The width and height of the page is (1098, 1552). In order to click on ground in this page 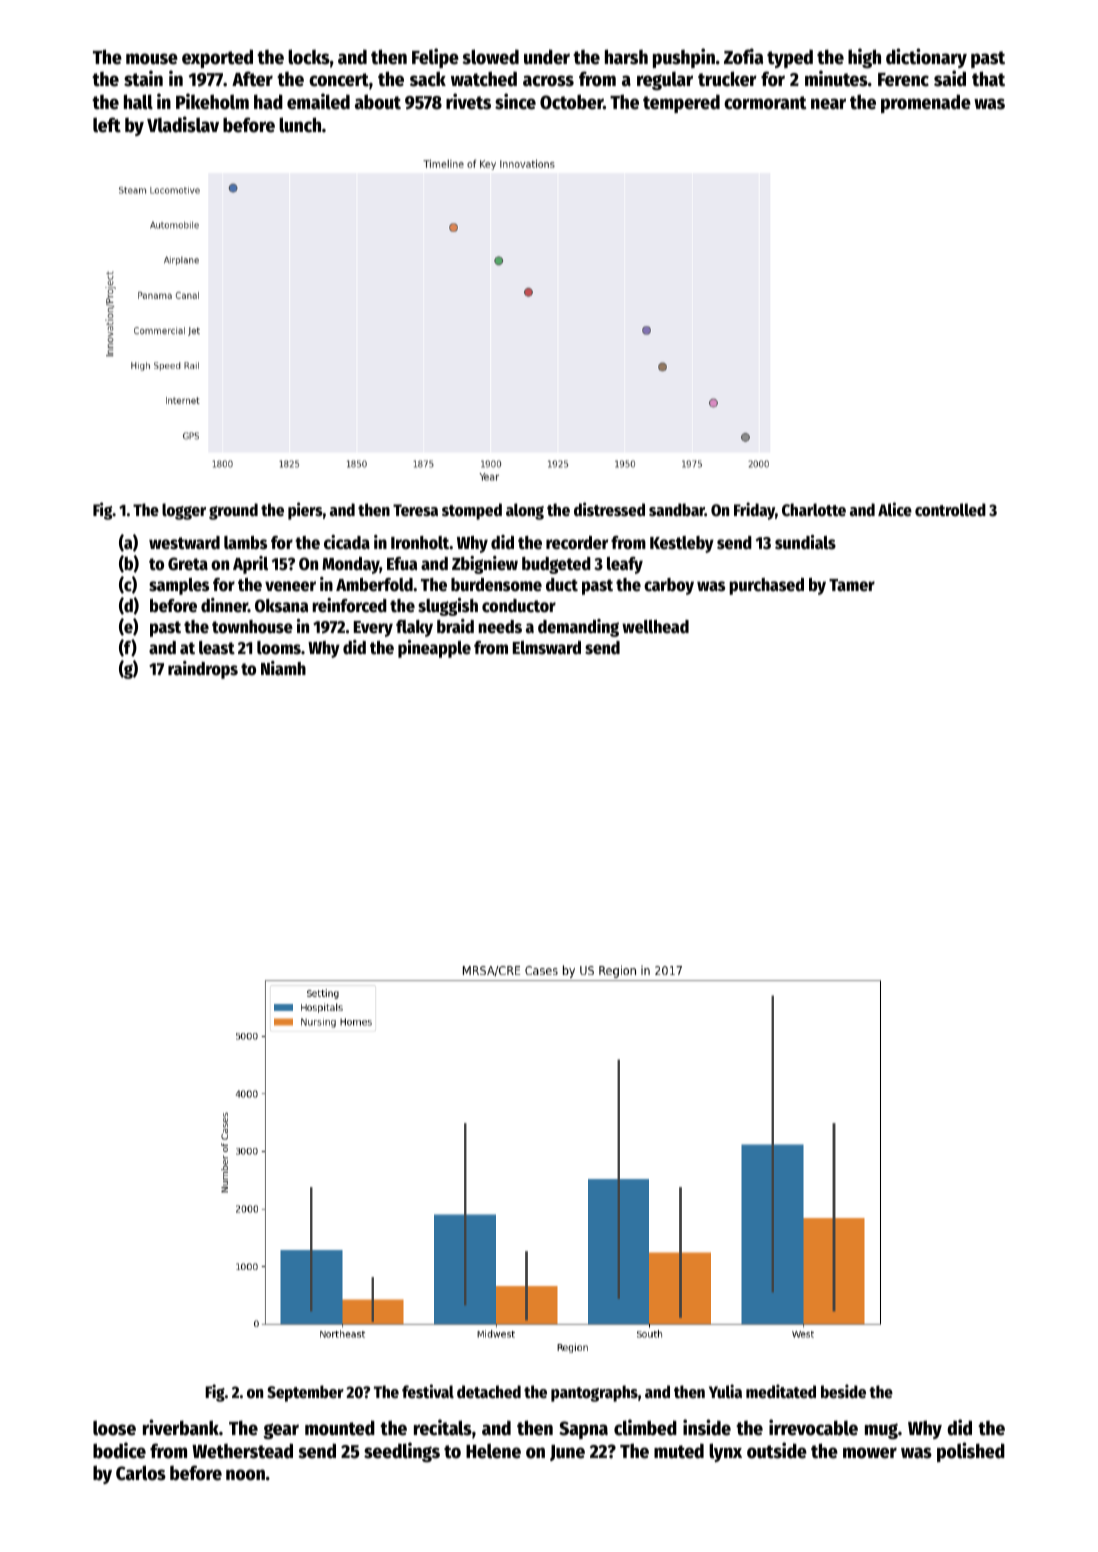, I will do `click(233, 511)`.
